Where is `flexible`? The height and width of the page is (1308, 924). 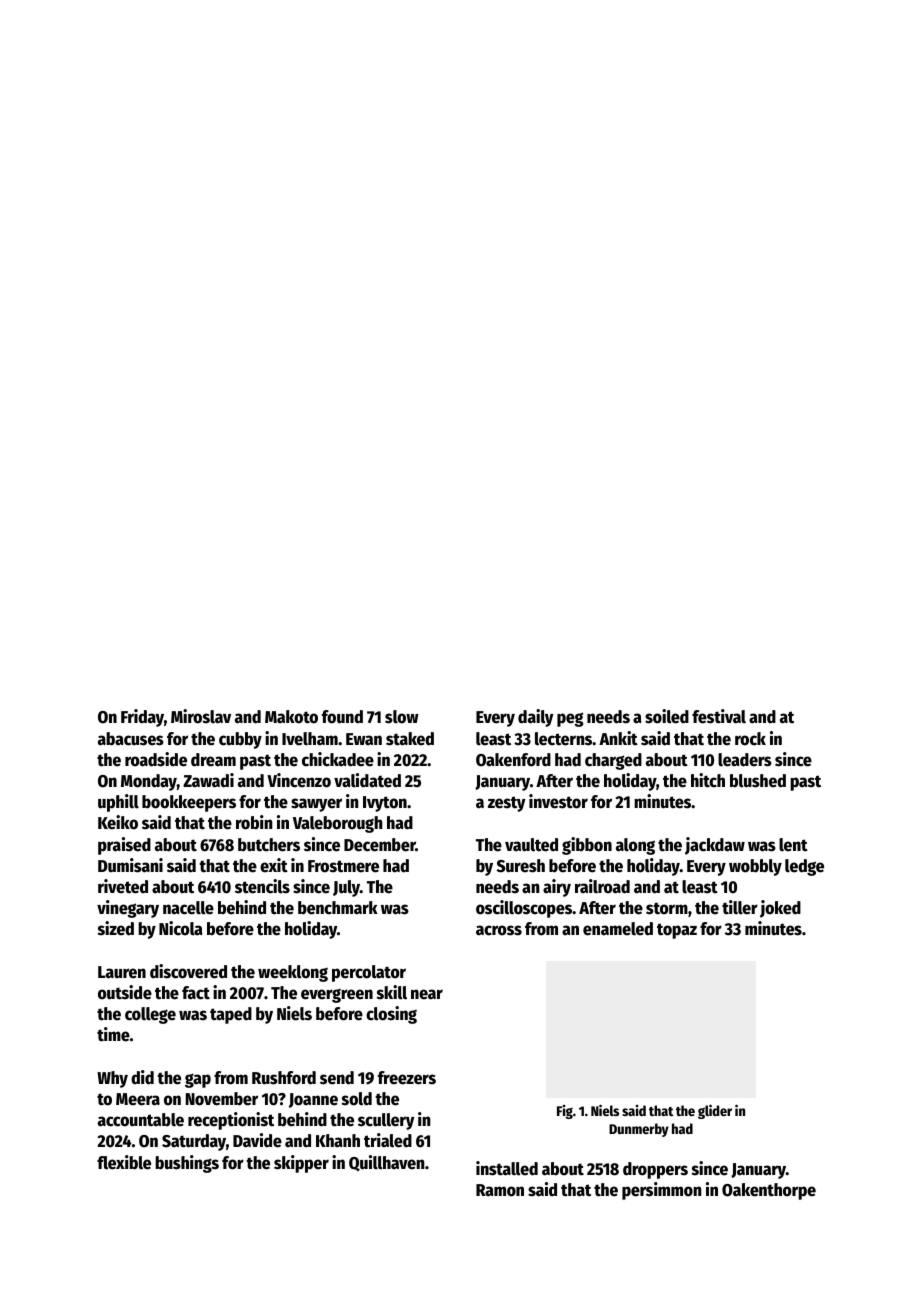
flexible is located at coordinates (124, 1162).
